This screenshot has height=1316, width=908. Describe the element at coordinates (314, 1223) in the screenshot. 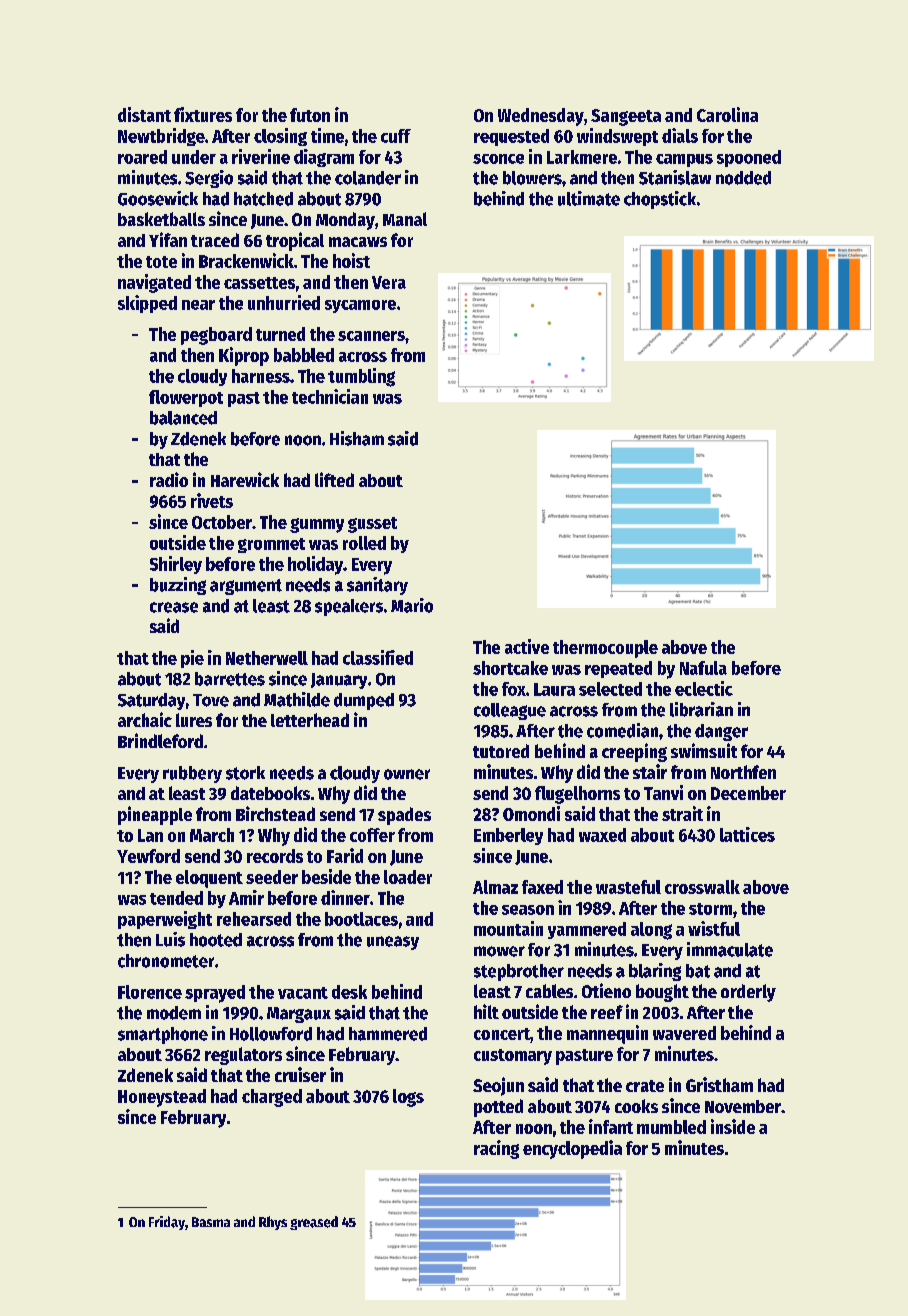

I see `greased` at that location.
